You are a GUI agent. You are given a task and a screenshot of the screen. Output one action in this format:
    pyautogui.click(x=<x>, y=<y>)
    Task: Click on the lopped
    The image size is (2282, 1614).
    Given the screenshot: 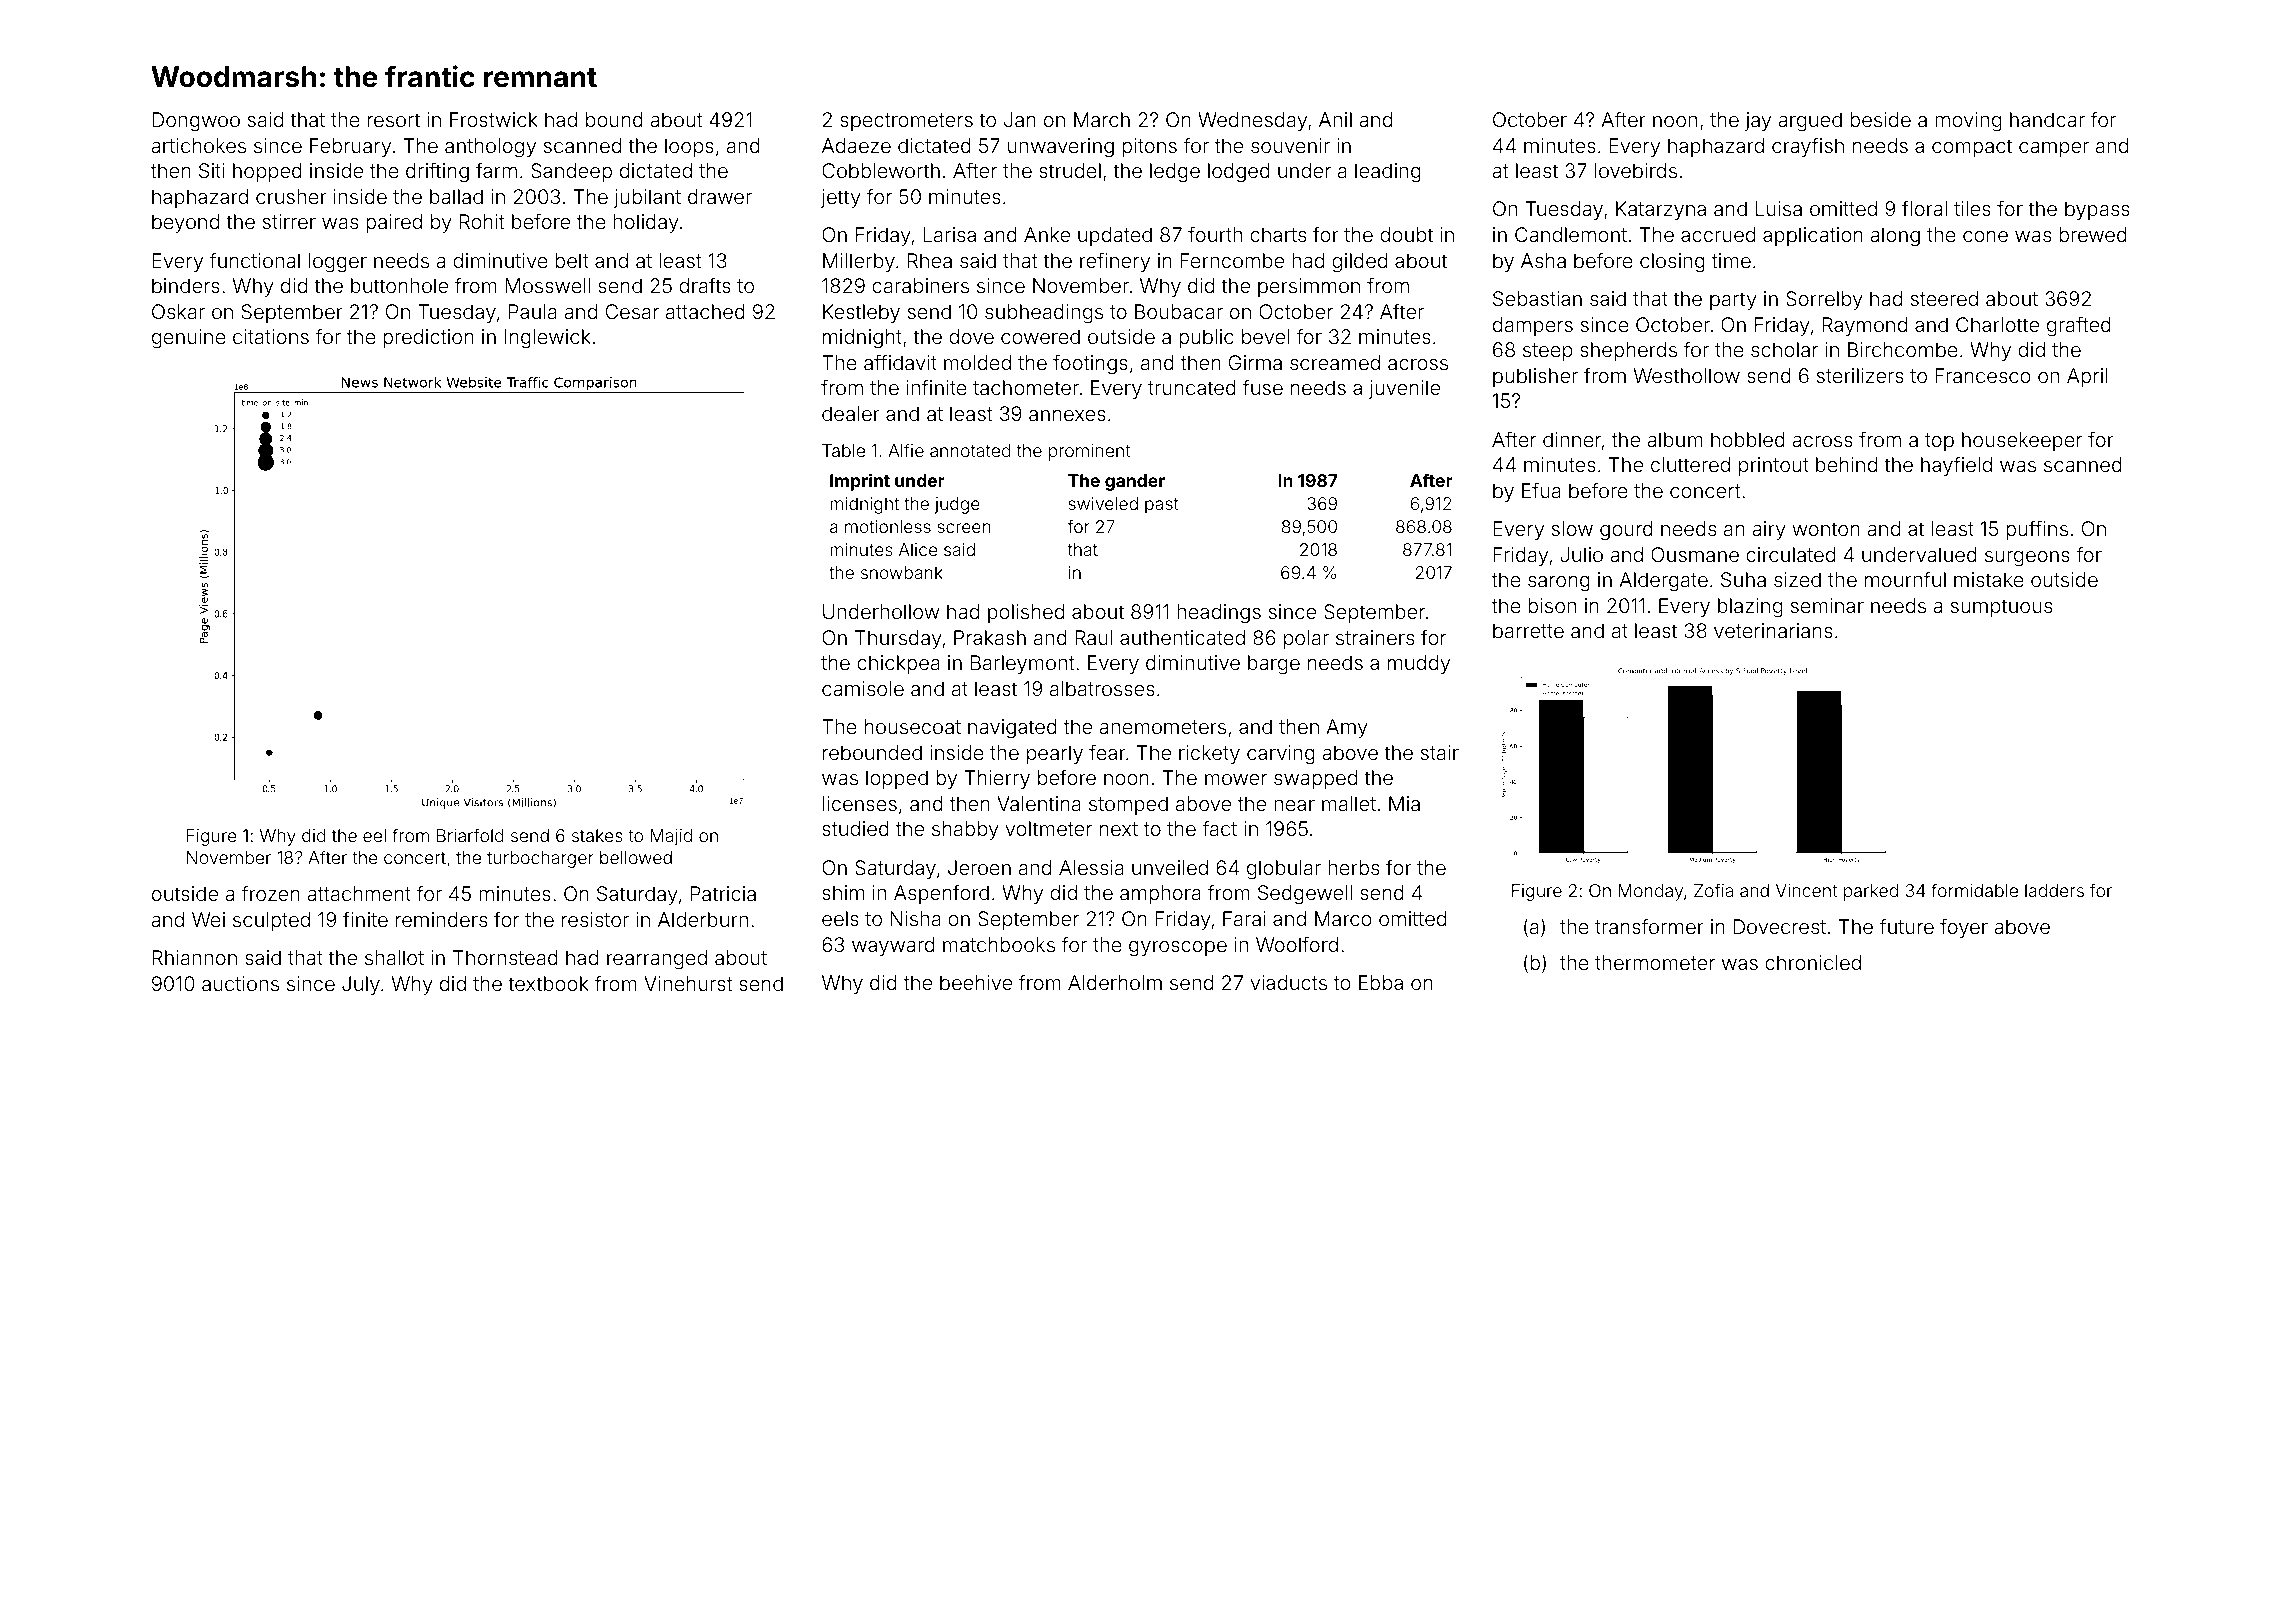 What is the action you would take?
    pyautogui.click(x=897, y=779)
